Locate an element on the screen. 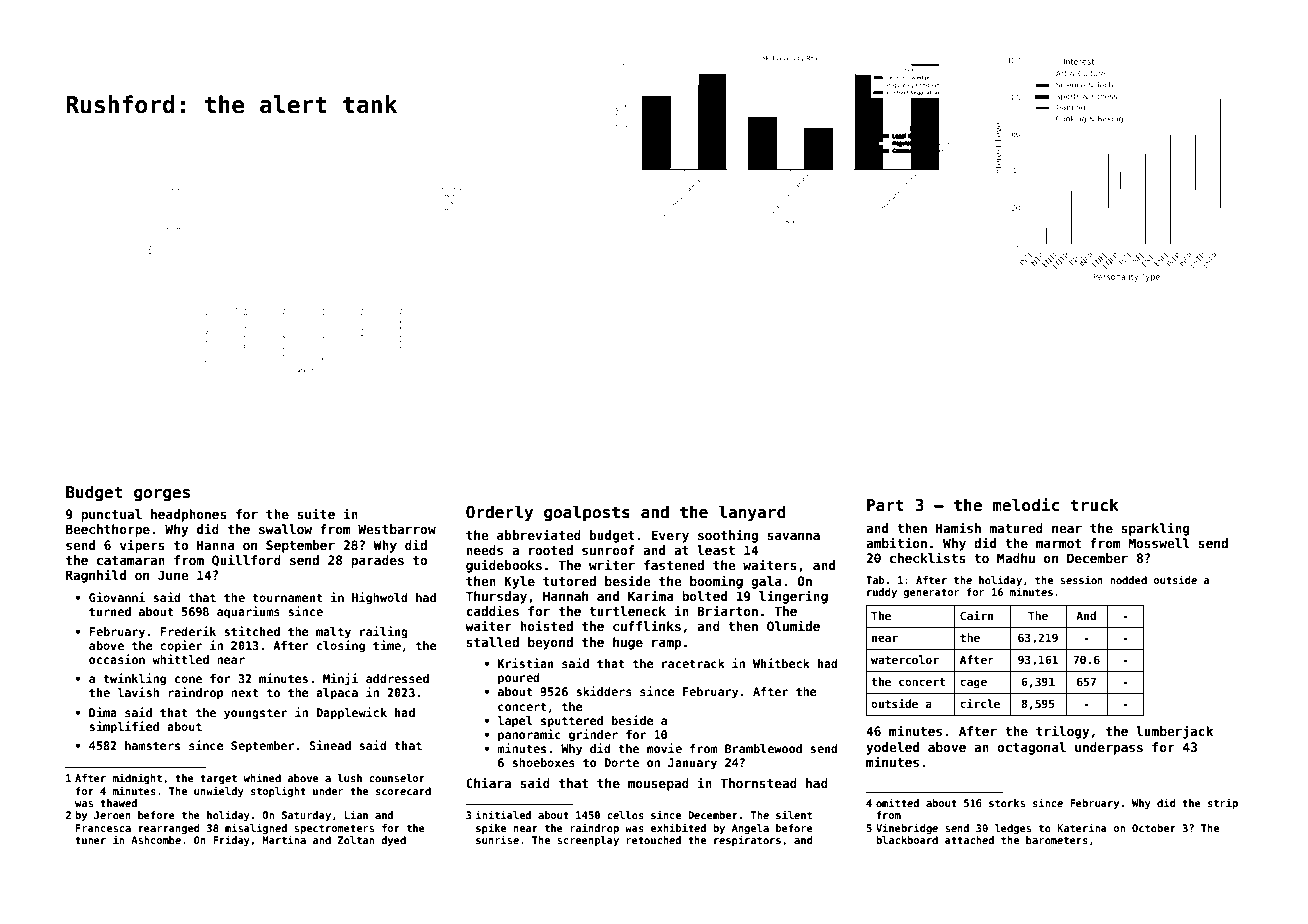 Image resolution: width=1308 pixels, height=924 pixels. Bramblewood is located at coordinates (763, 748).
